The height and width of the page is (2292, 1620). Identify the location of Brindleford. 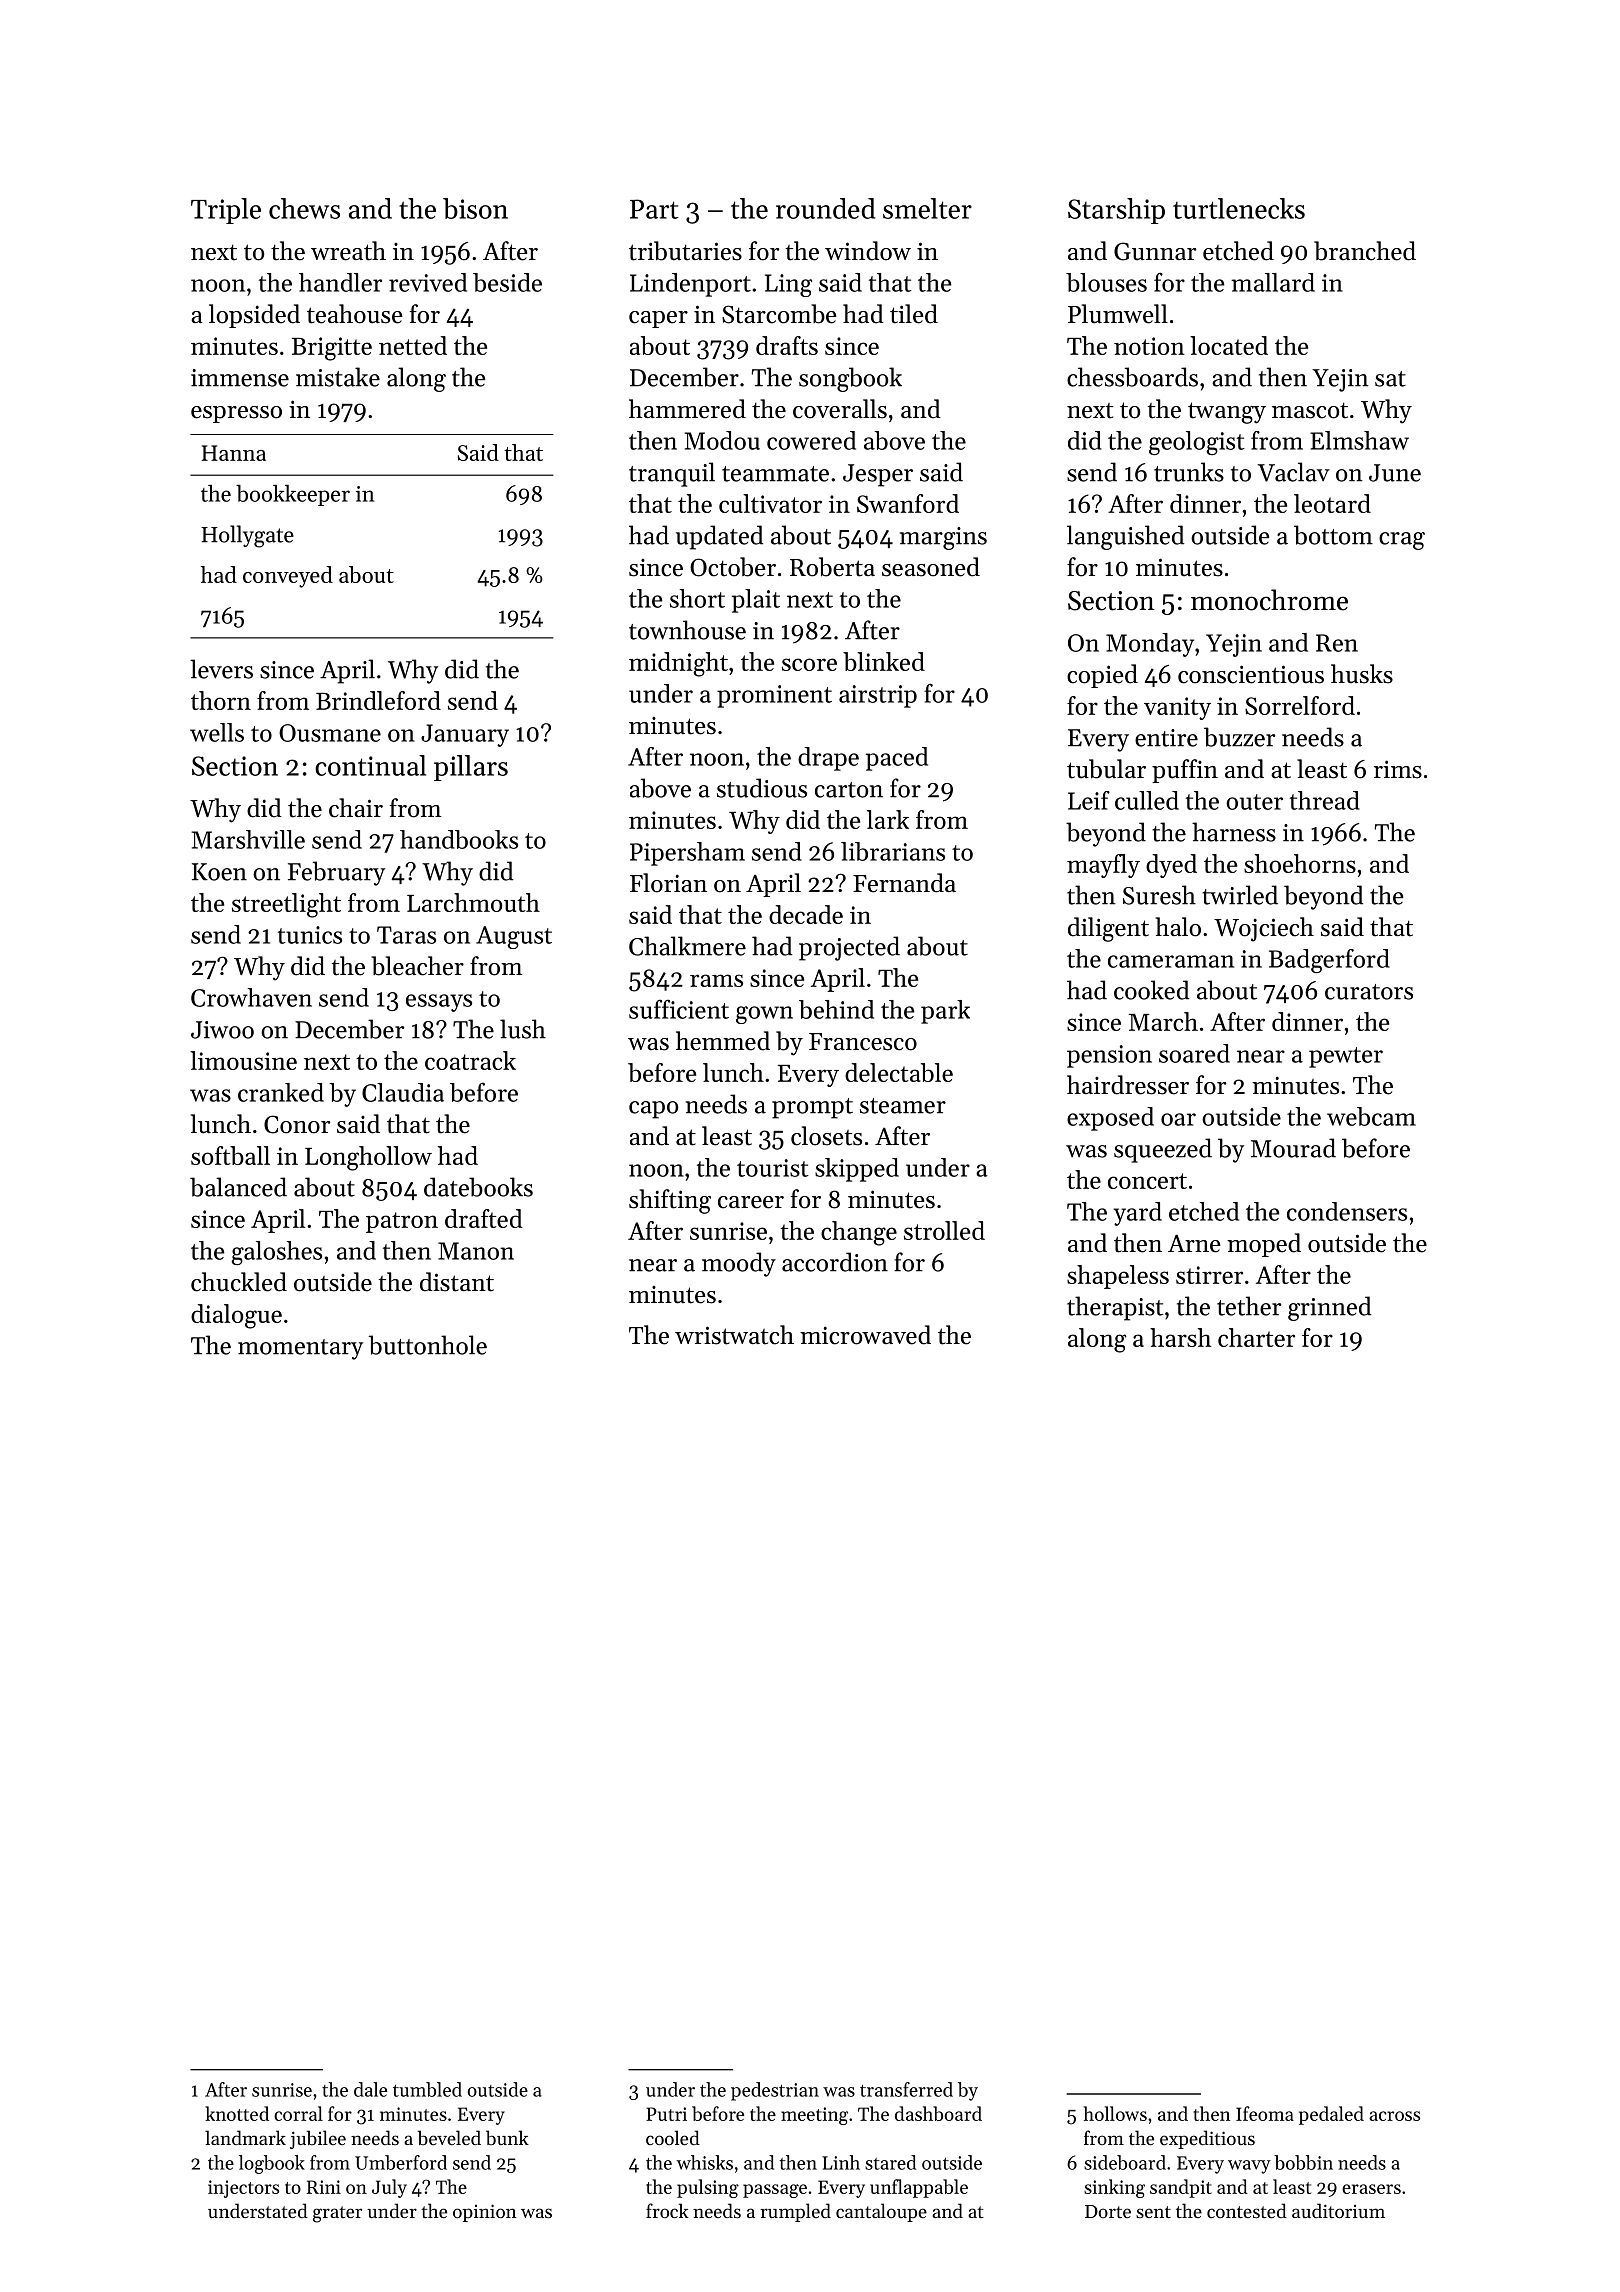
(378, 700).
